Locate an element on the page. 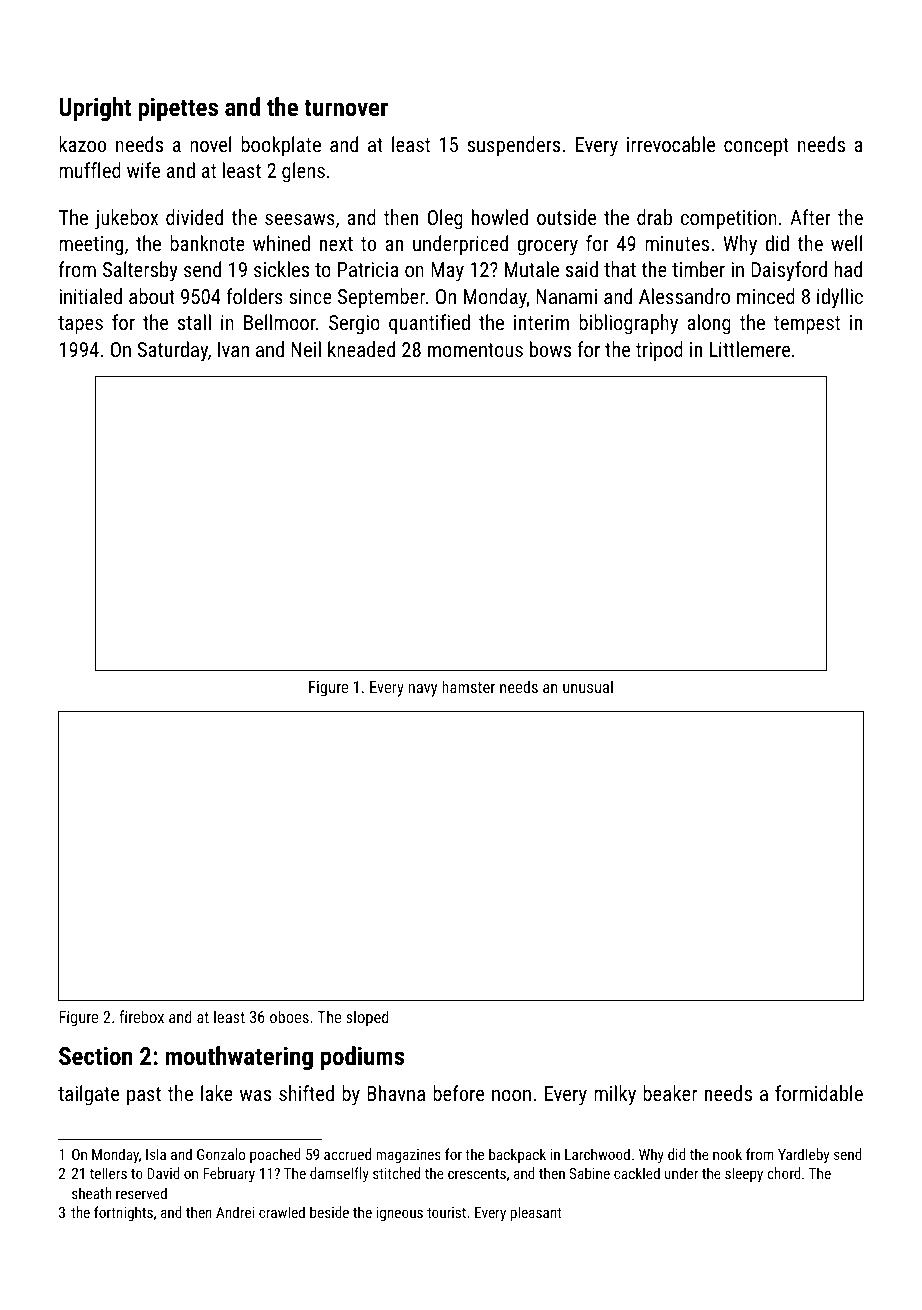  navy is located at coordinates (423, 690).
